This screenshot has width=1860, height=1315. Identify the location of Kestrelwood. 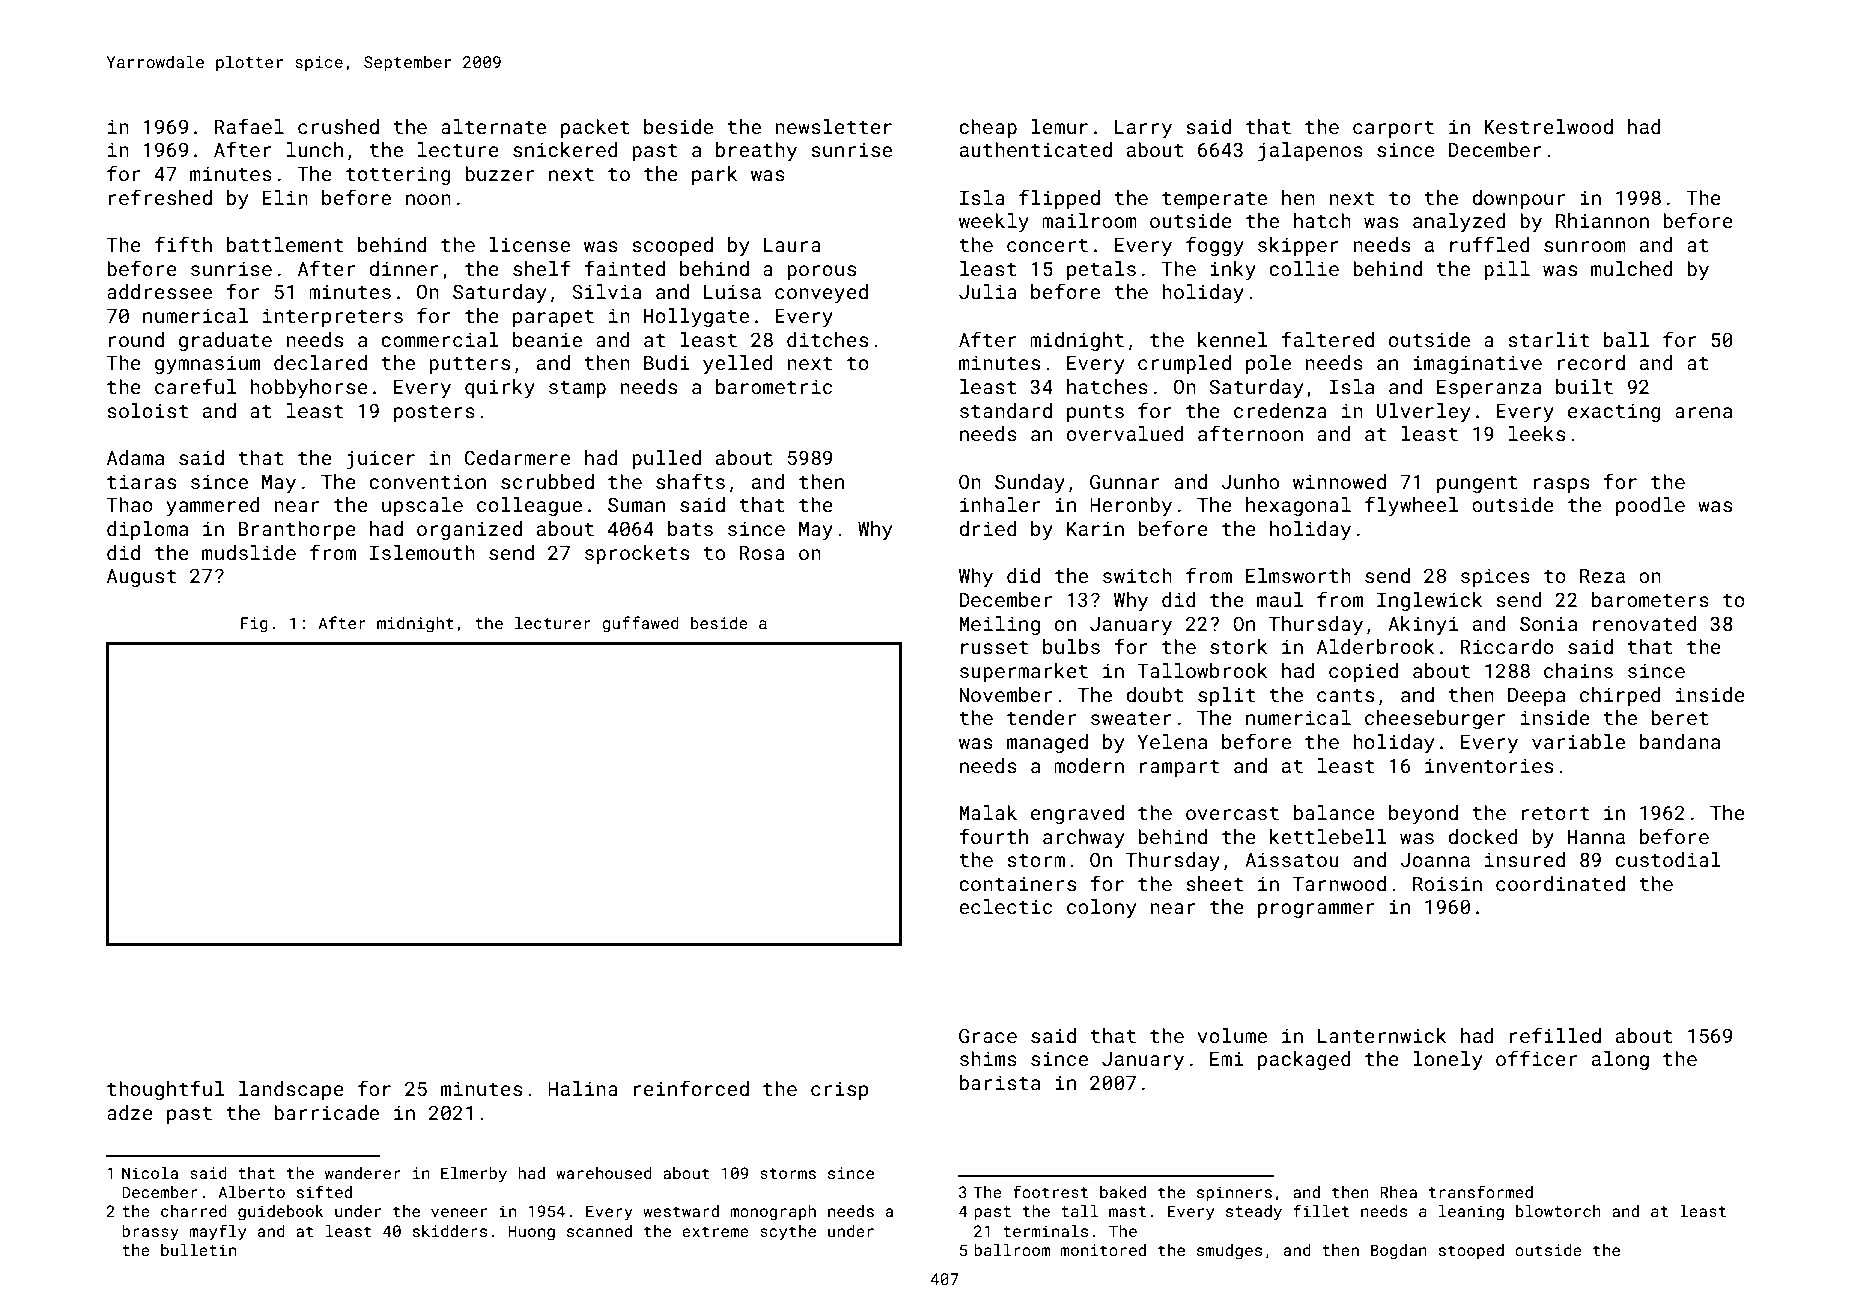
(1548, 126).
